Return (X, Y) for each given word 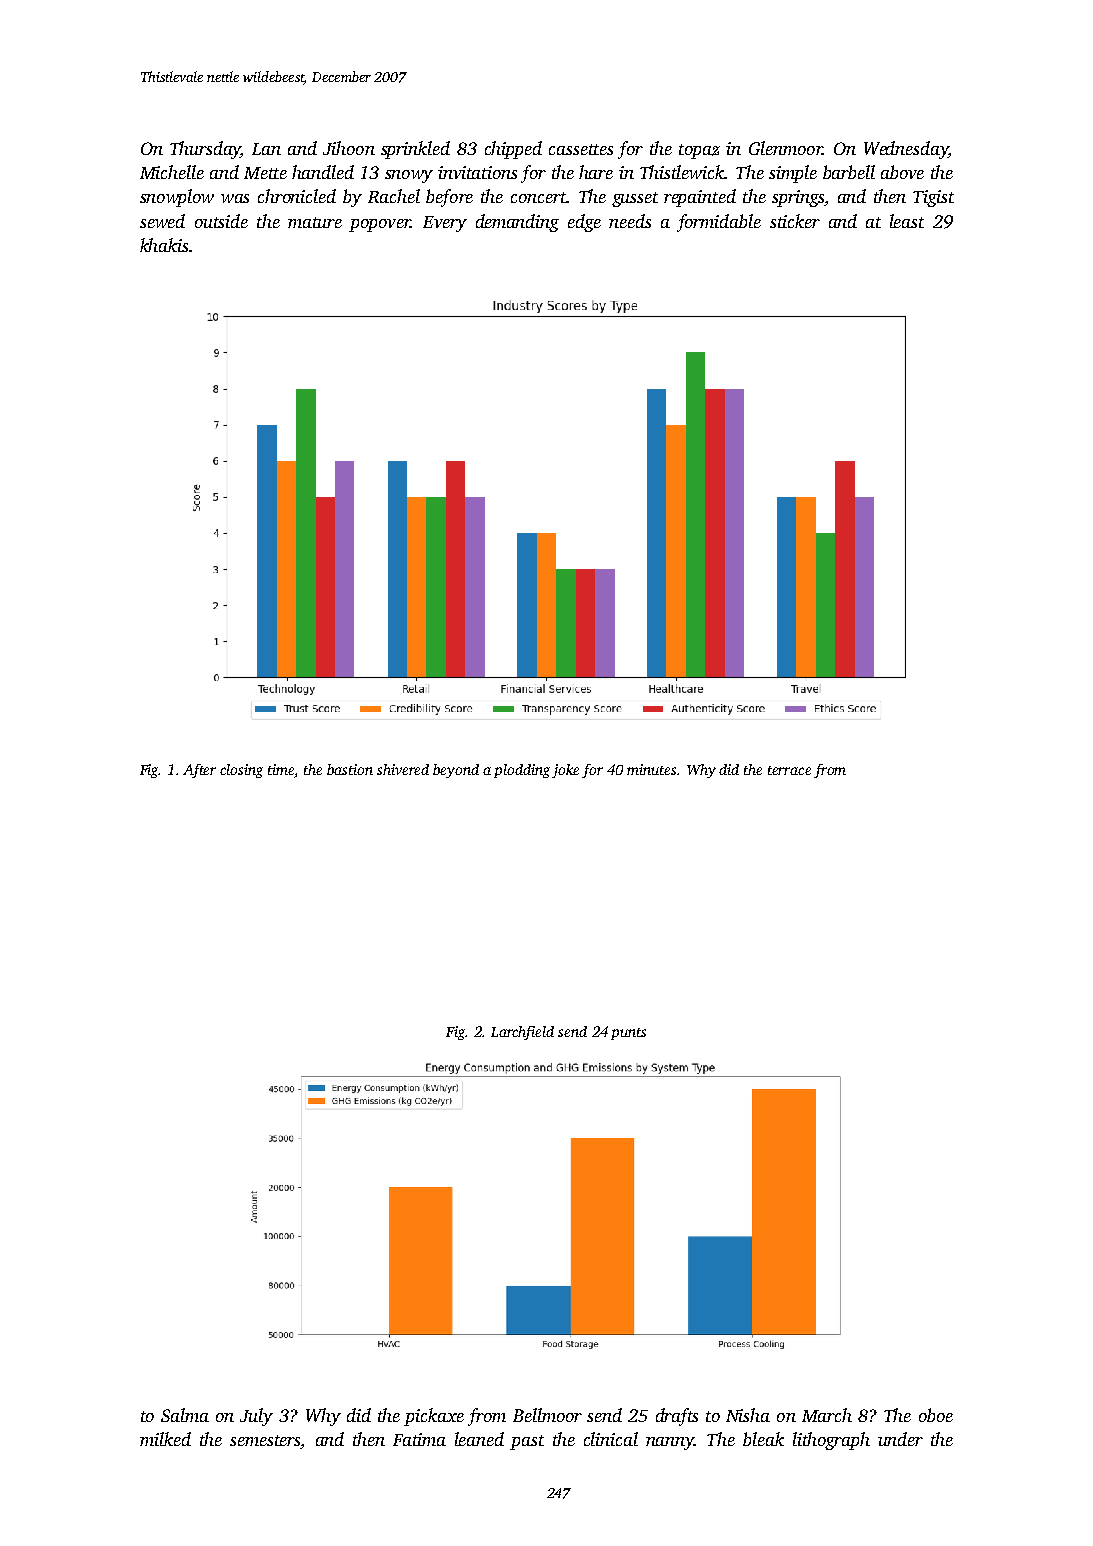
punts (628, 1034)
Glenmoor (785, 148)
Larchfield (522, 1033)
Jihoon (349, 148)
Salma (185, 1415)
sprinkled (415, 150)
